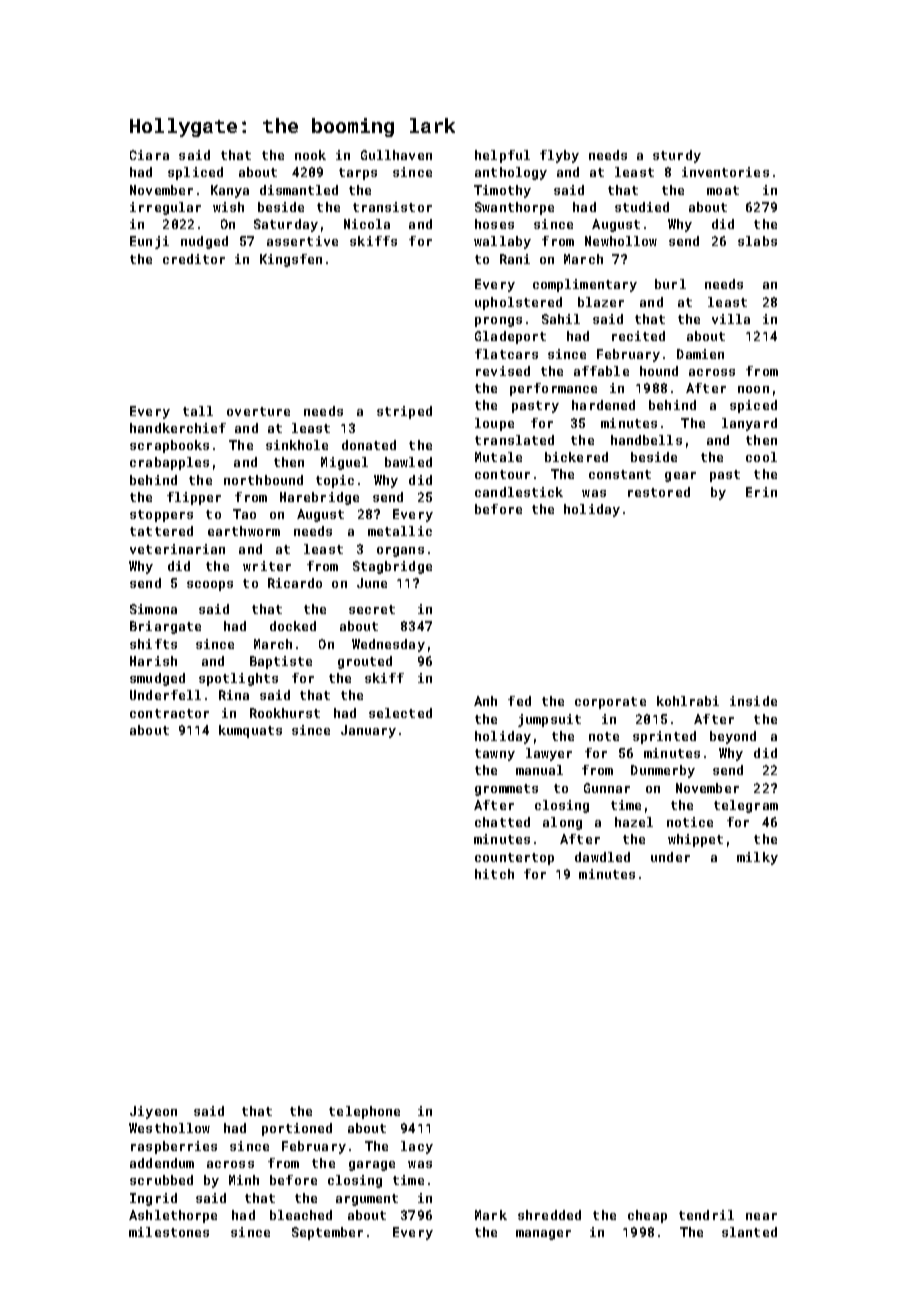 The width and height of the document is (908, 1316). I want to click on whippet, so click(695, 840).
